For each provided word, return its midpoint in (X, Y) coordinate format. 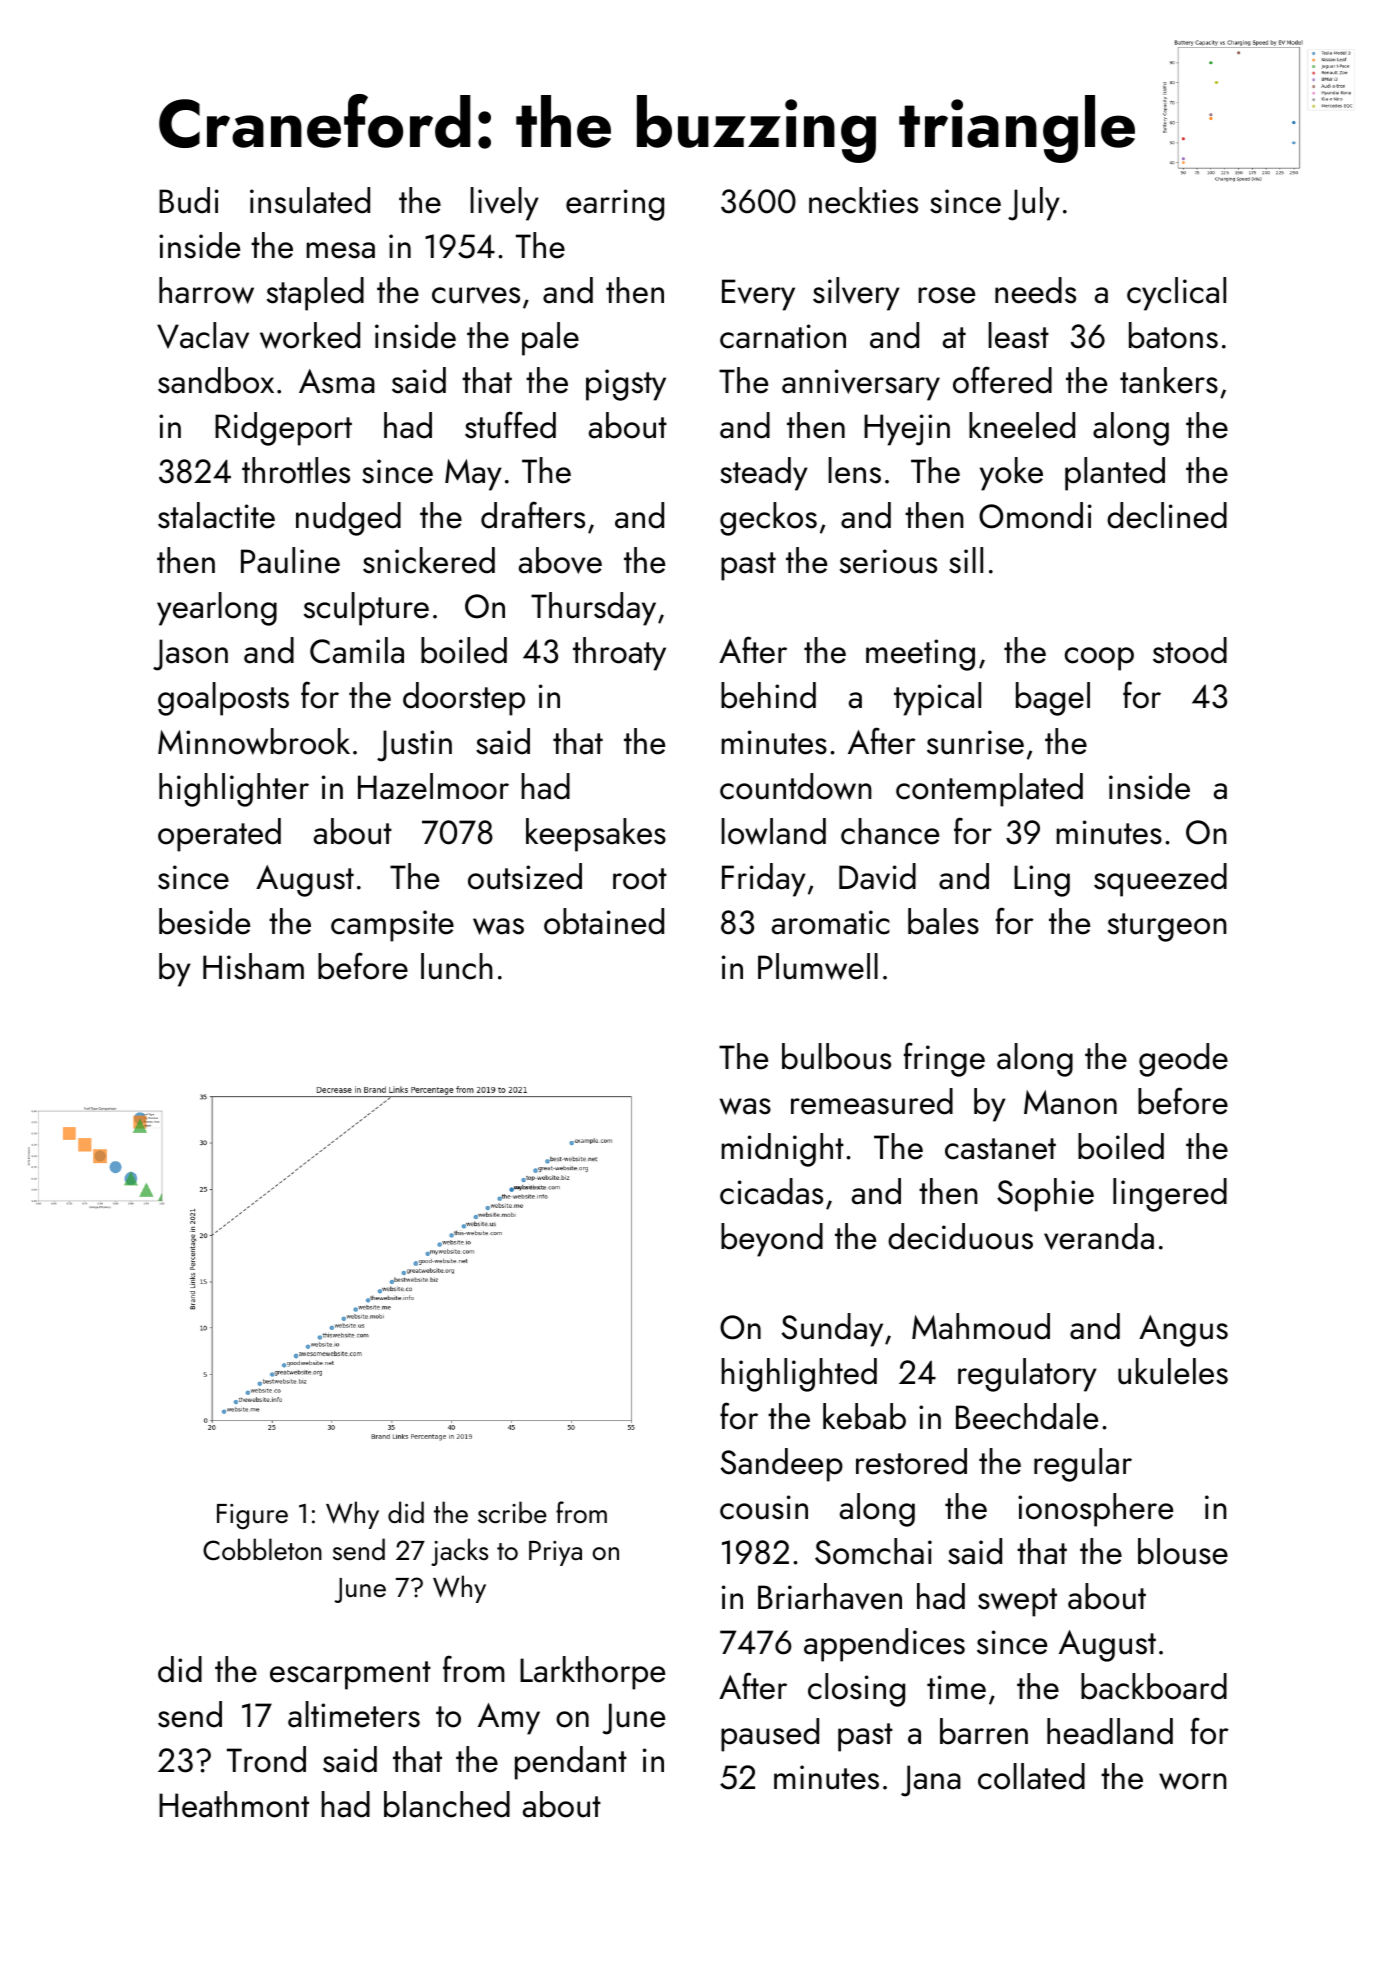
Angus (1183, 1331)
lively (504, 204)
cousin (764, 1507)
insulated (310, 200)
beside (204, 921)
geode (1183, 1060)
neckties (863, 200)
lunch (457, 966)
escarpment (350, 1675)
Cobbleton (262, 1549)
